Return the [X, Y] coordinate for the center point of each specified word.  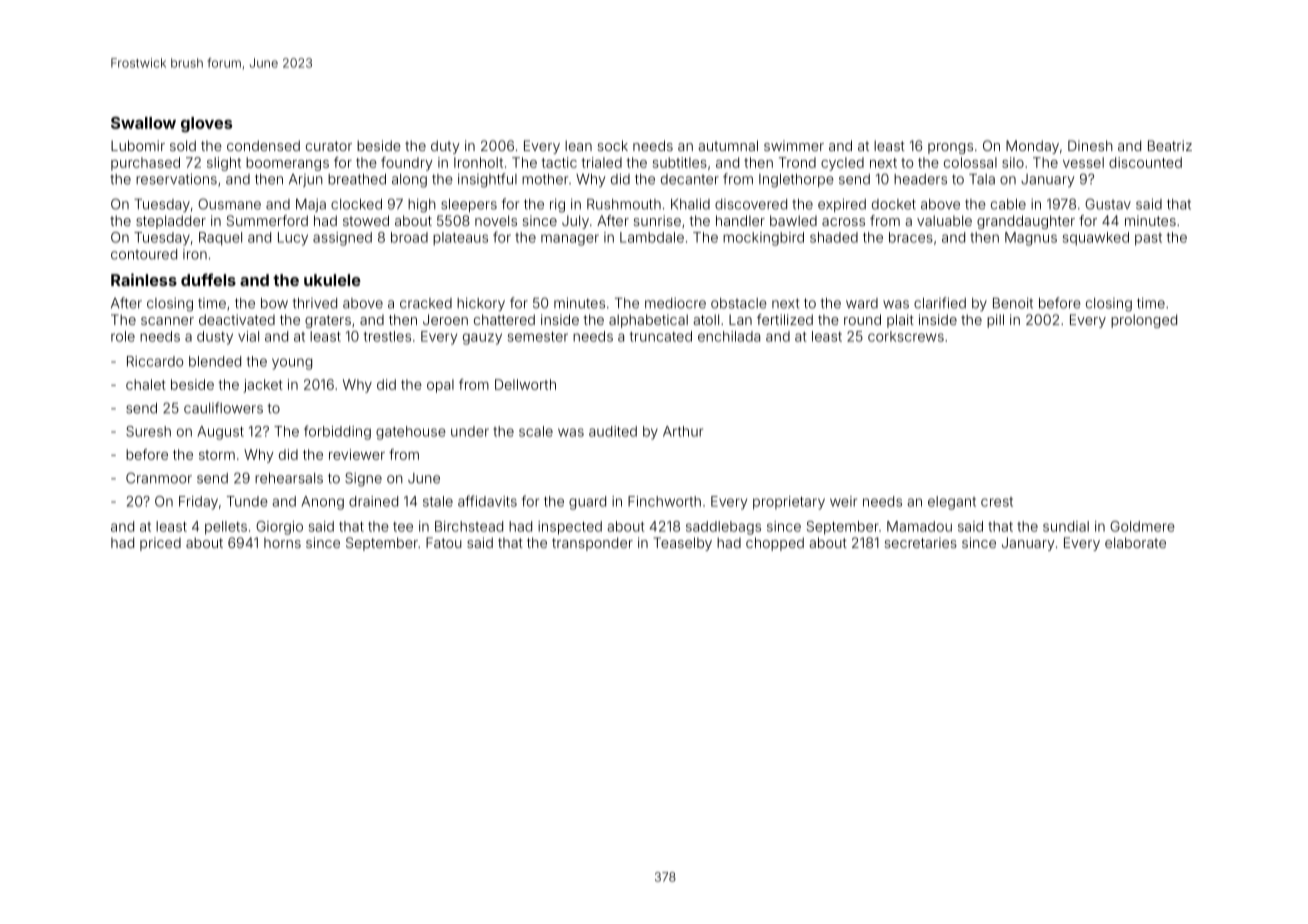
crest [997, 502]
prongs [950, 148]
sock [612, 145]
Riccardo [155, 361]
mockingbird [763, 239]
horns [282, 543]
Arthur [683, 431]
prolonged [1144, 321]
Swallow [143, 123]
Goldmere [1142, 526]
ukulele [332, 280]
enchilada [729, 336]
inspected [570, 528]
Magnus [1031, 239]
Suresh [148, 431]
